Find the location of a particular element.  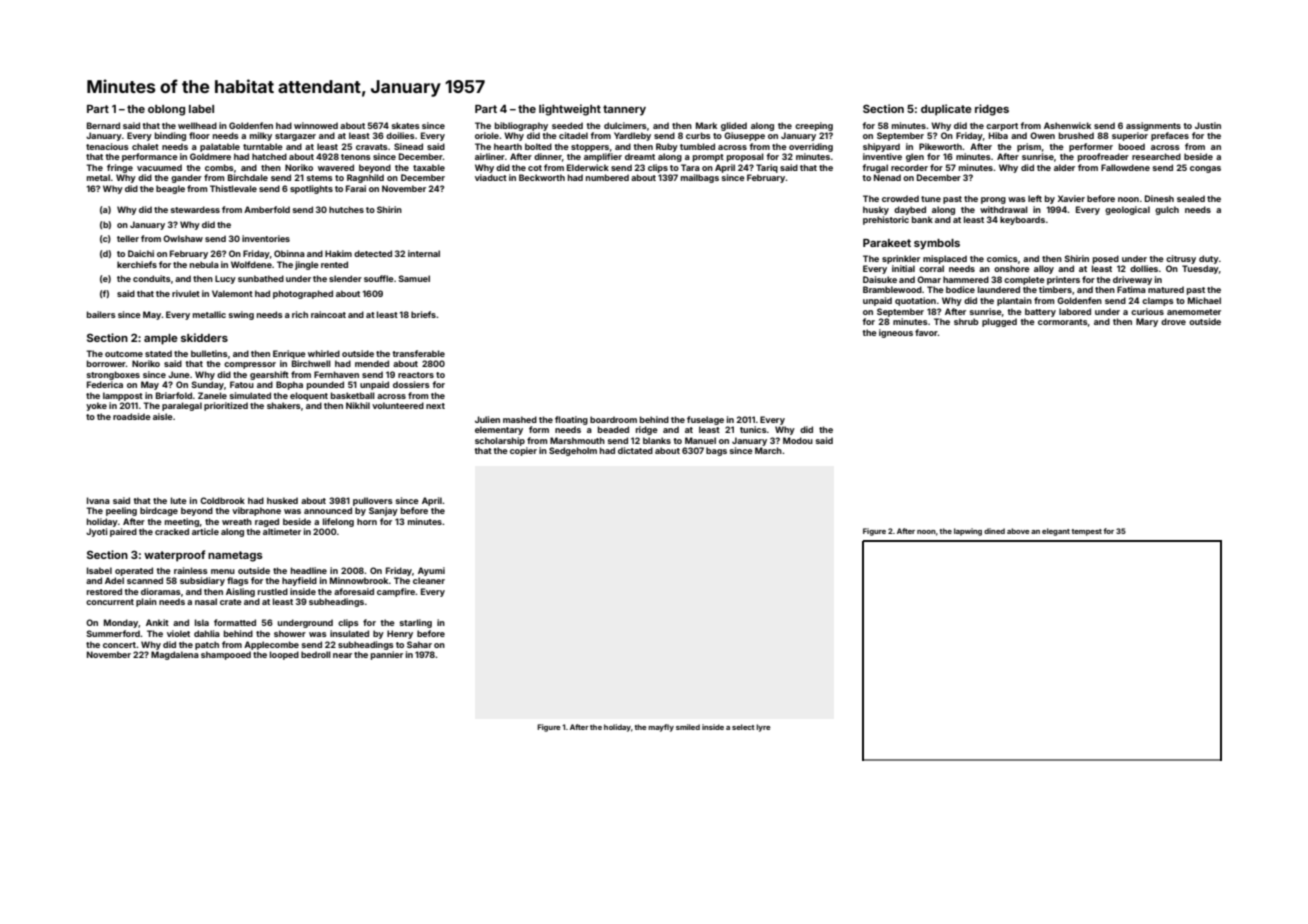

select is located at coordinates (743, 727).
